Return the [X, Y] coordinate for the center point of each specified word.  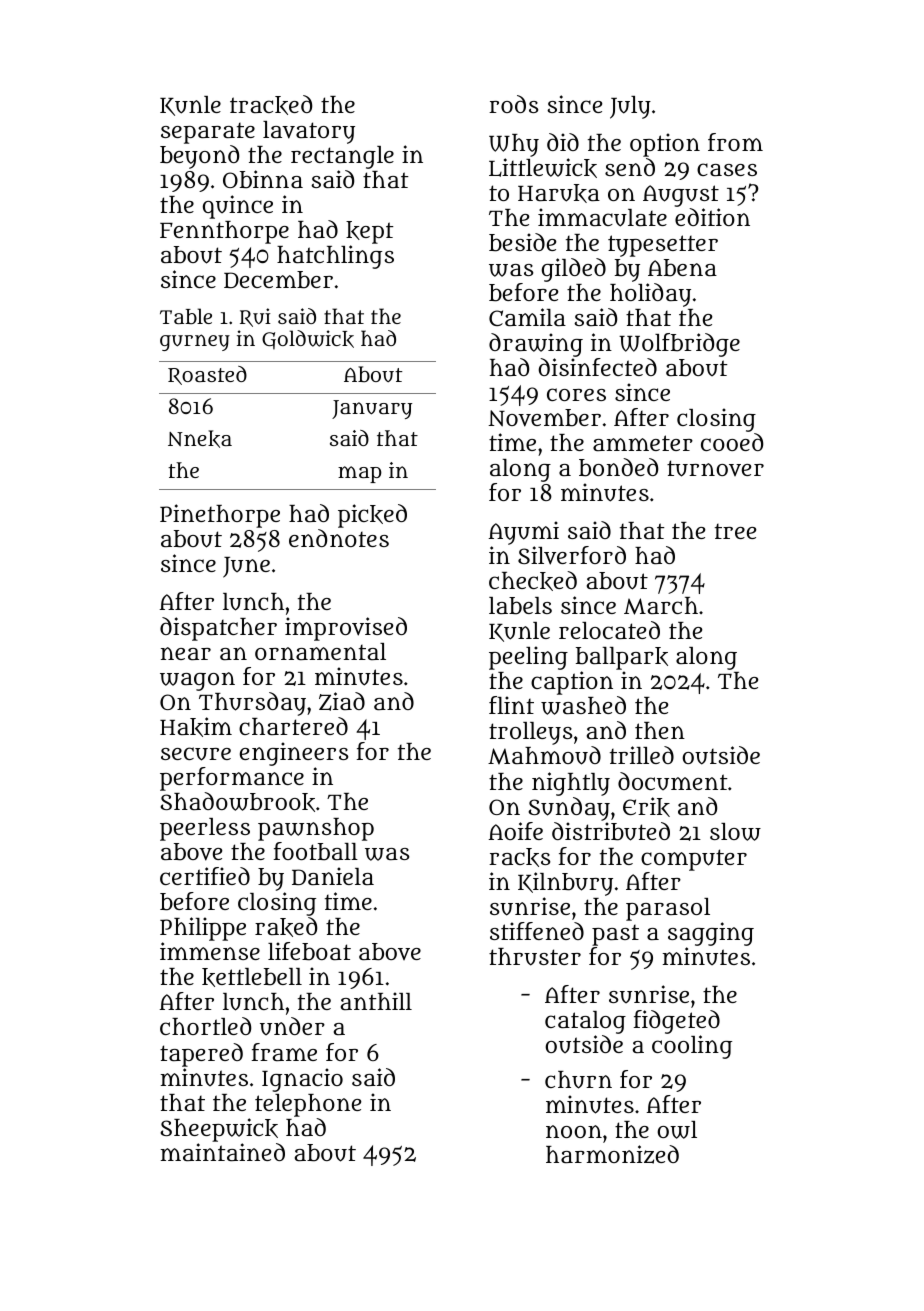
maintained [223, 1152]
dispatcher [218, 629]
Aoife [516, 831]
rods [513, 104]
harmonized [612, 1154]
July [630, 107]
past [615, 935]
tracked [271, 105]
